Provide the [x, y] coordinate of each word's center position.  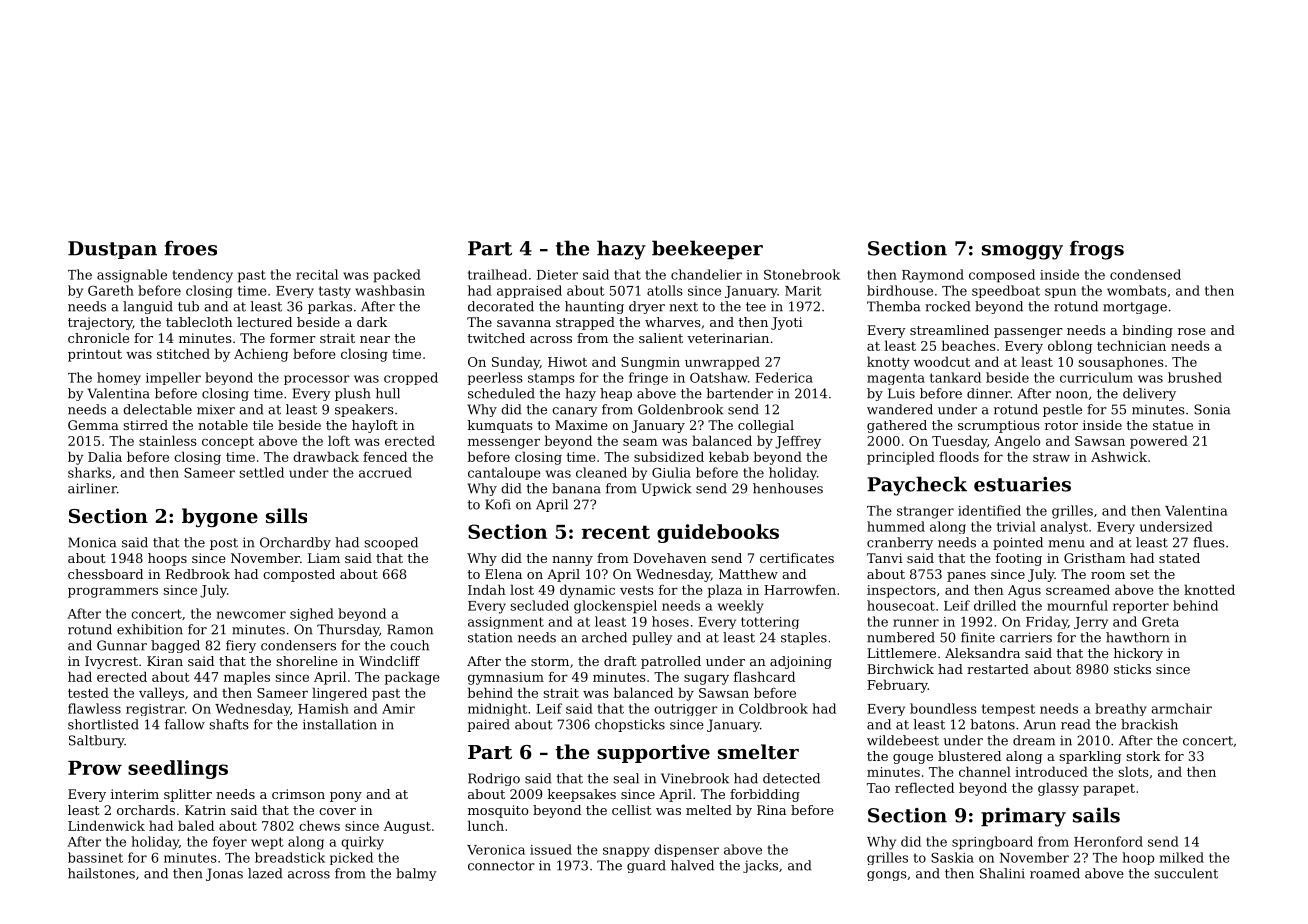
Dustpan [112, 250]
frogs [1097, 250]
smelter [758, 751]
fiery [241, 646]
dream [1034, 740]
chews [319, 825]
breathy [1120, 709]
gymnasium [506, 678]
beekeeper [707, 249]
